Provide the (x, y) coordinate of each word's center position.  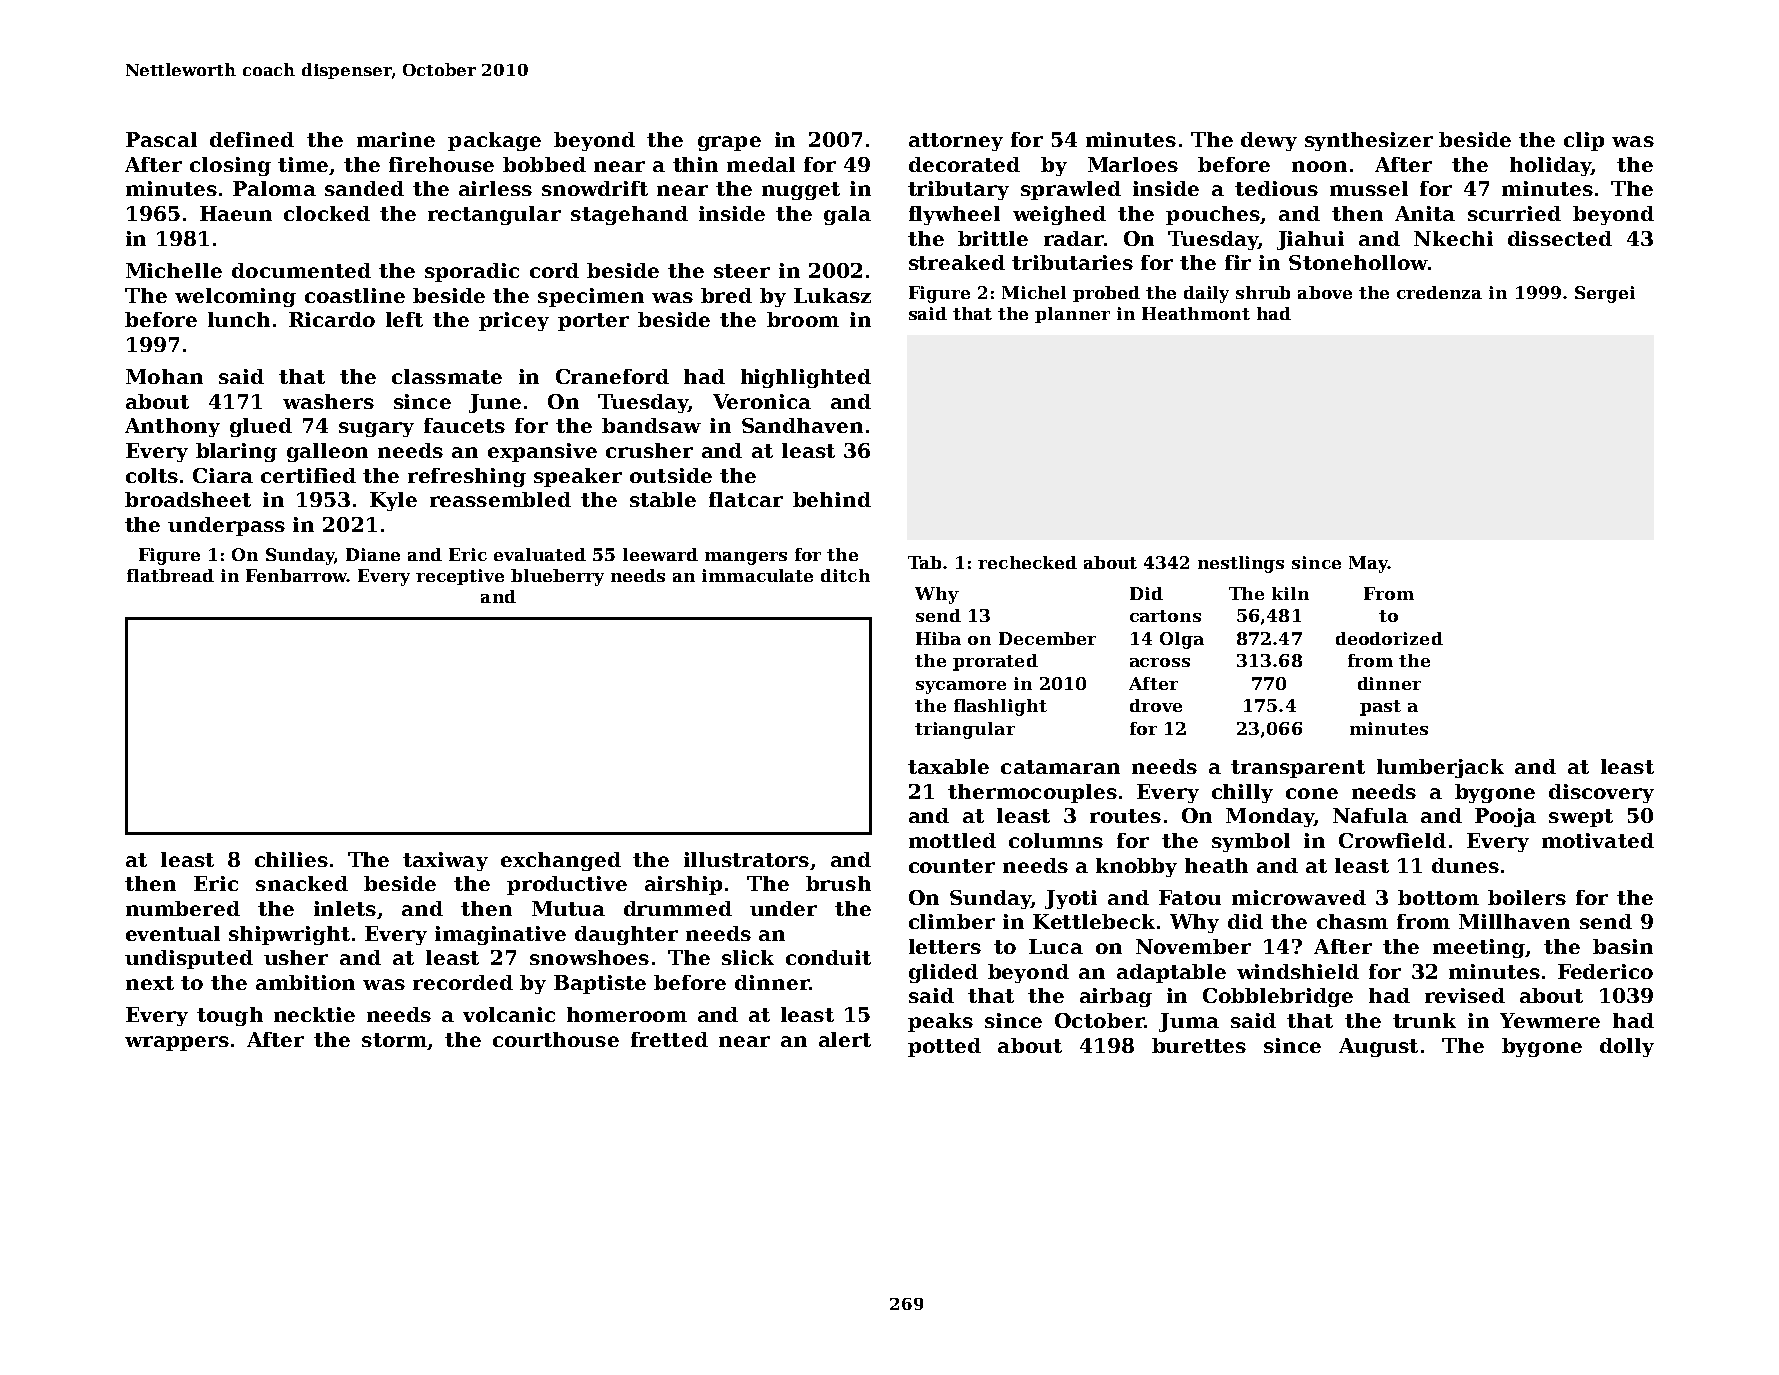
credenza (1439, 292)
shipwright (289, 935)
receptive (460, 577)
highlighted (806, 378)
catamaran (1060, 767)
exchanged (561, 861)
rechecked (1027, 562)
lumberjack (1440, 768)
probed (1106, 294)
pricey (514, 321)
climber (952, 921)
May (1368, 564)
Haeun (236, 213)
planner (1072, 315)
